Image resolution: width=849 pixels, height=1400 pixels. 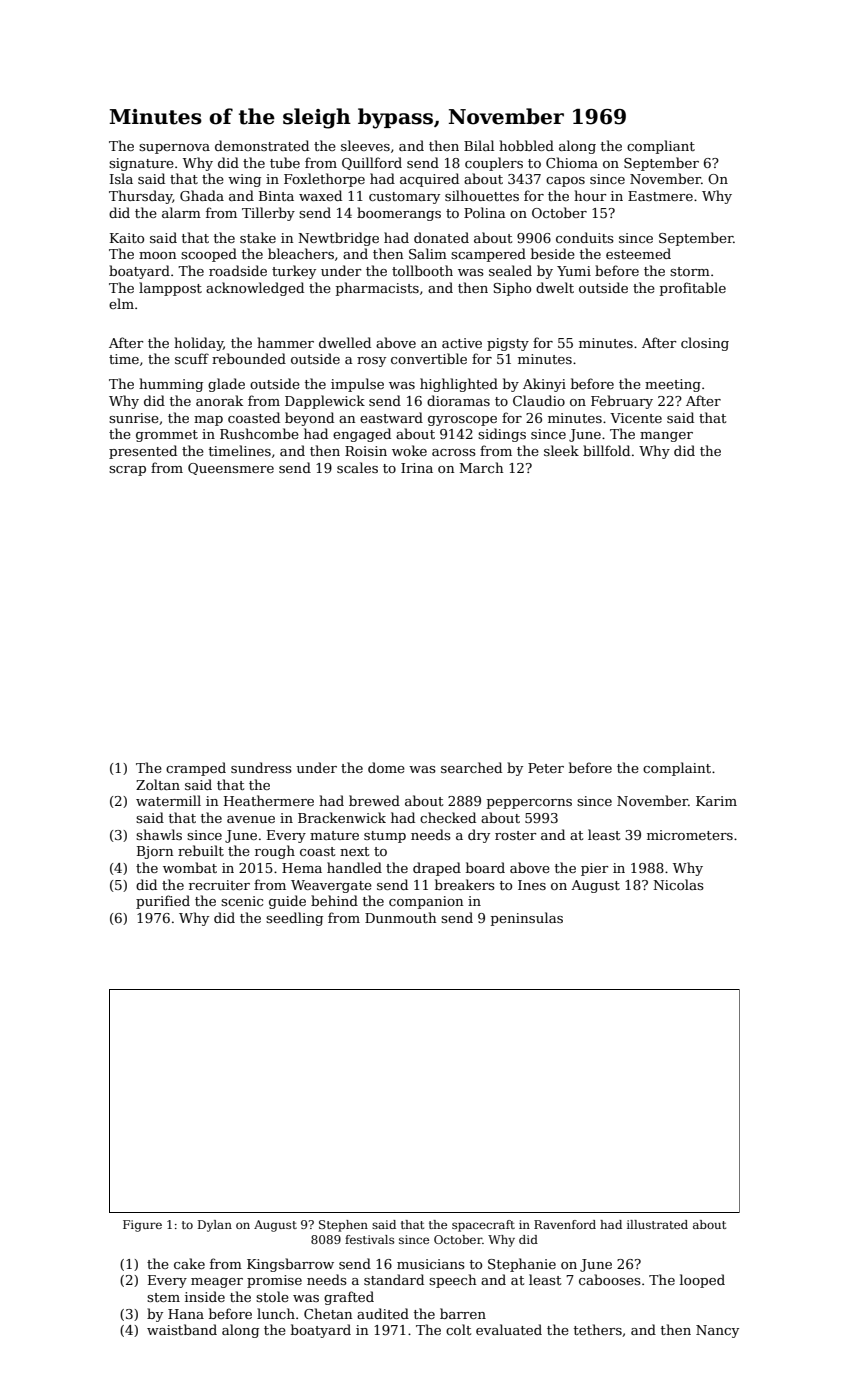 I want to click on dome, so click(x=386, y=767).
